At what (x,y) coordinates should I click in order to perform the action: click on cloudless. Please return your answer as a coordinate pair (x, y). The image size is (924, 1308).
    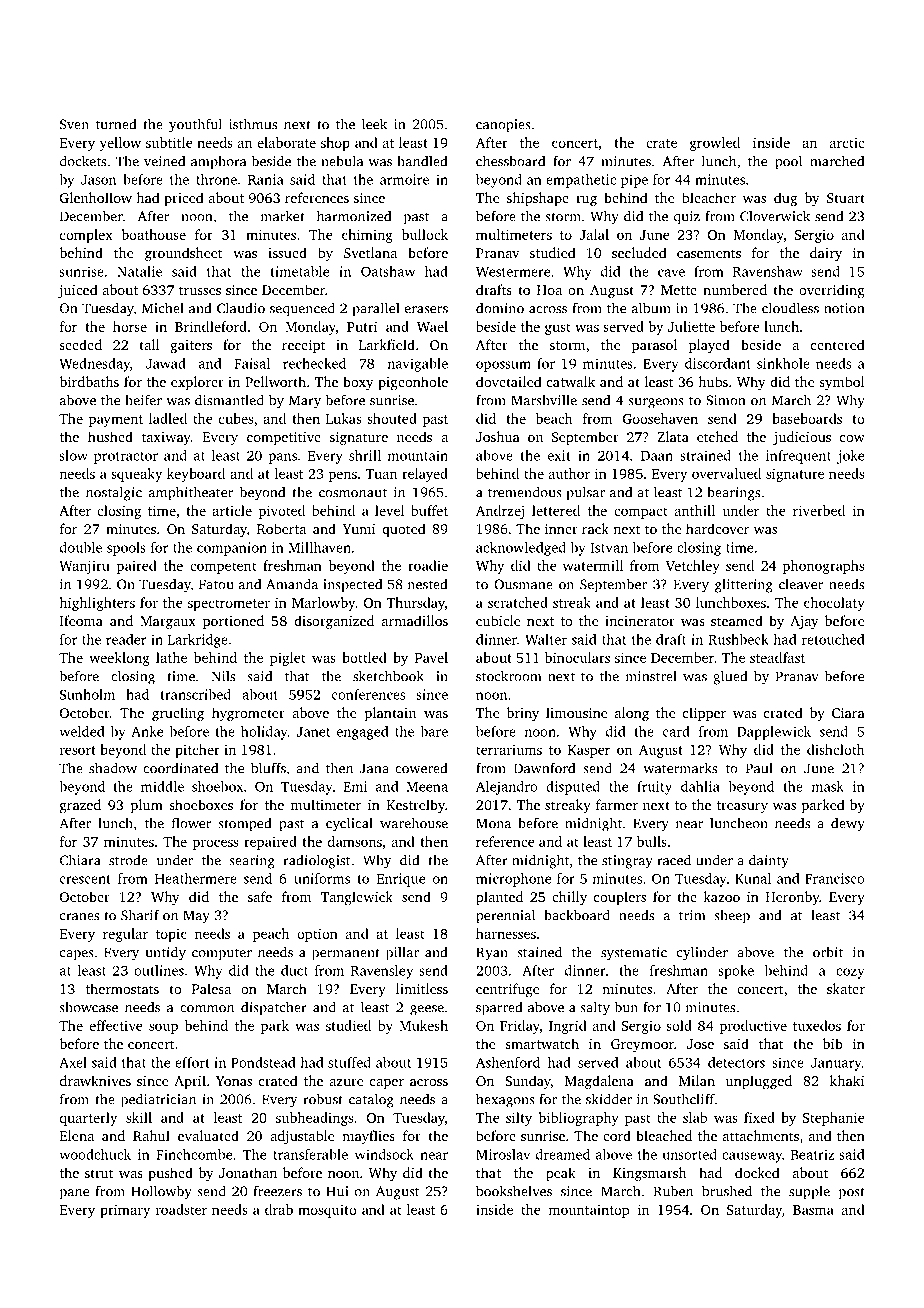
    Looking at the image, I should click on (790, 308).
